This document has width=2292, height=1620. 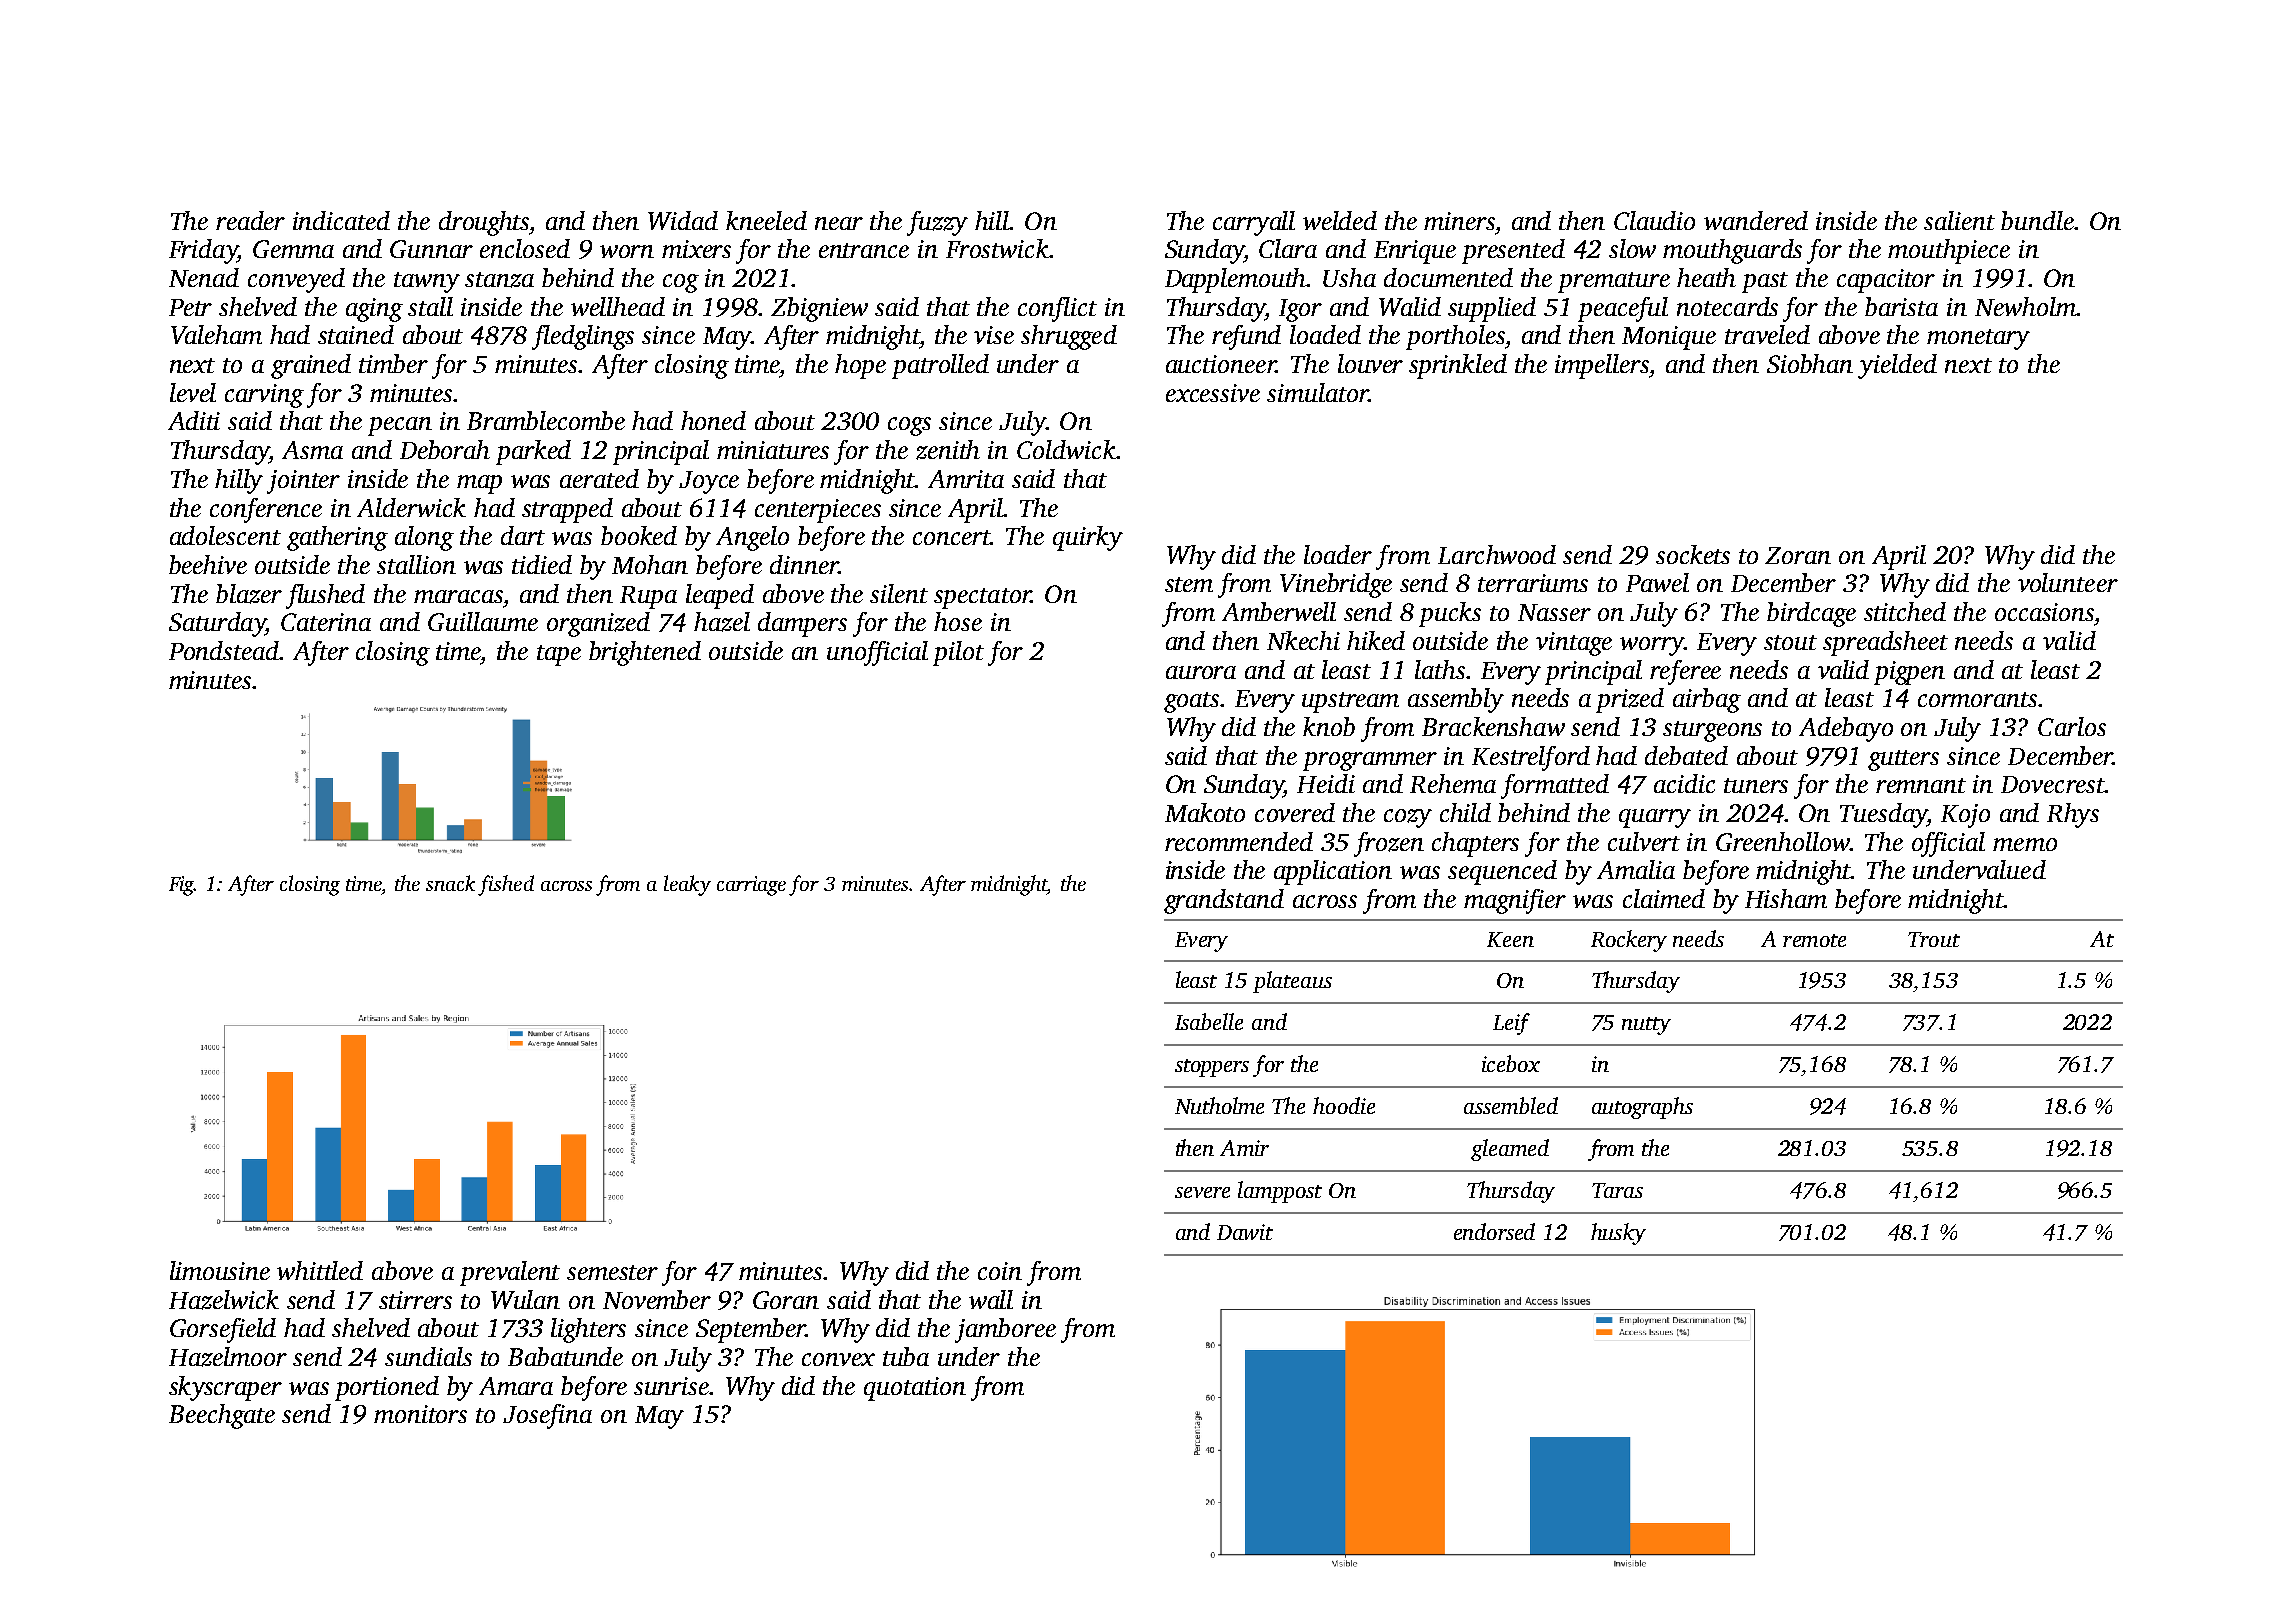 I want to click on sunrise, so click(x=671, y=1386).
